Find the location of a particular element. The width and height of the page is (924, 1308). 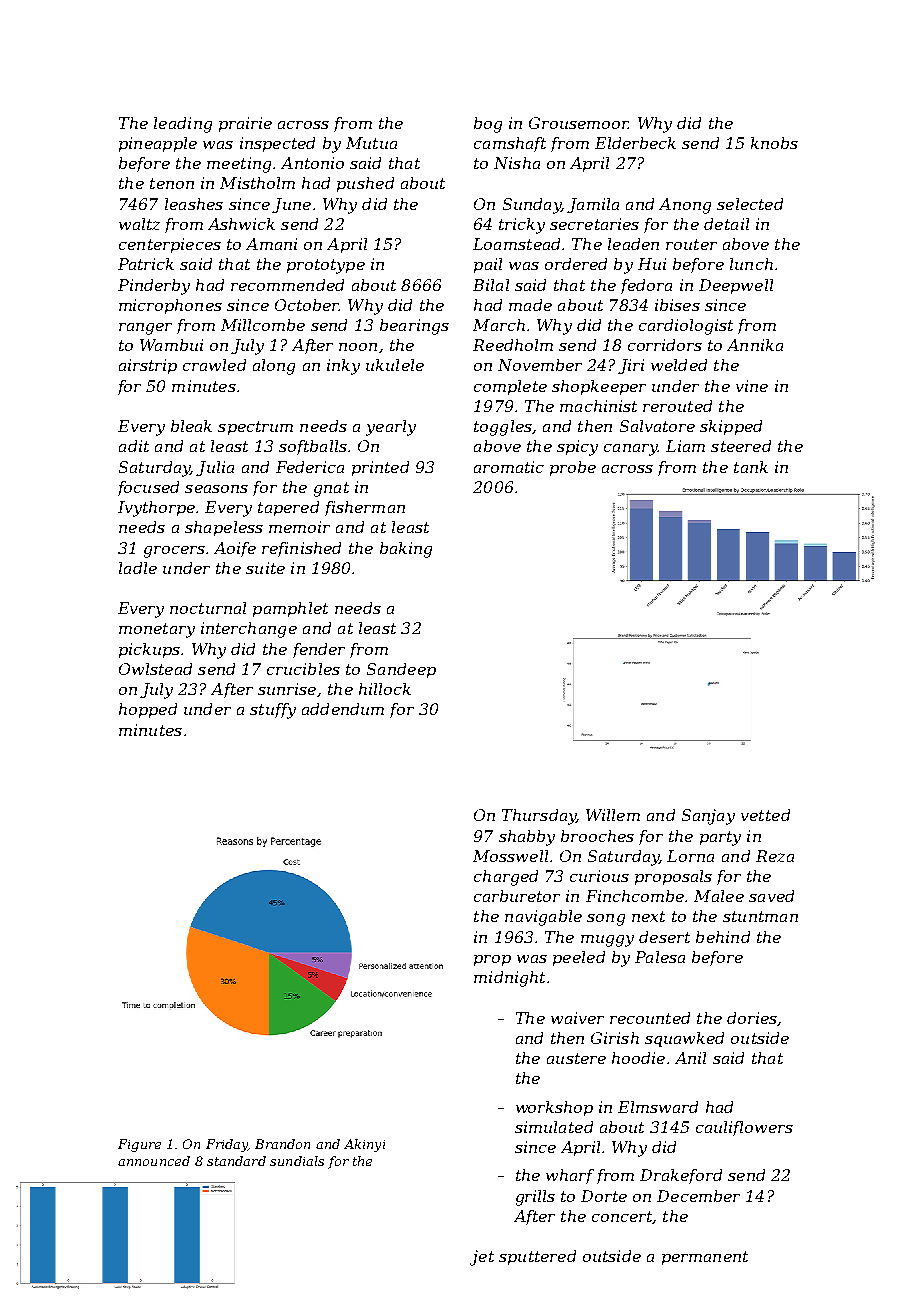

jet is located at coordinates (482, 1258).
